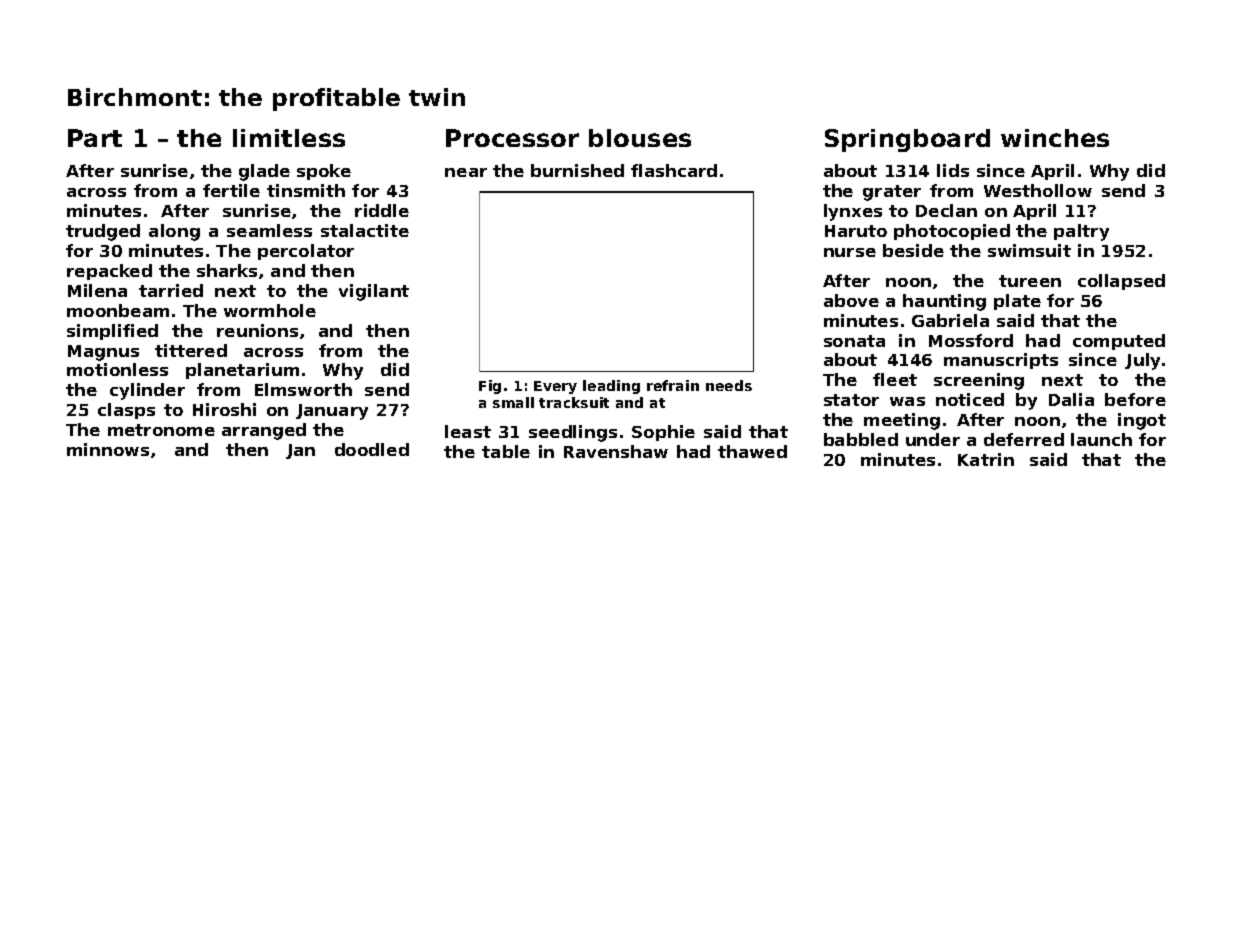 The height and width of the document is (952, 1233). What do you see at coordinates (663, 433) in the document?
I see `Sophie` at bounding box center [663, 433].
